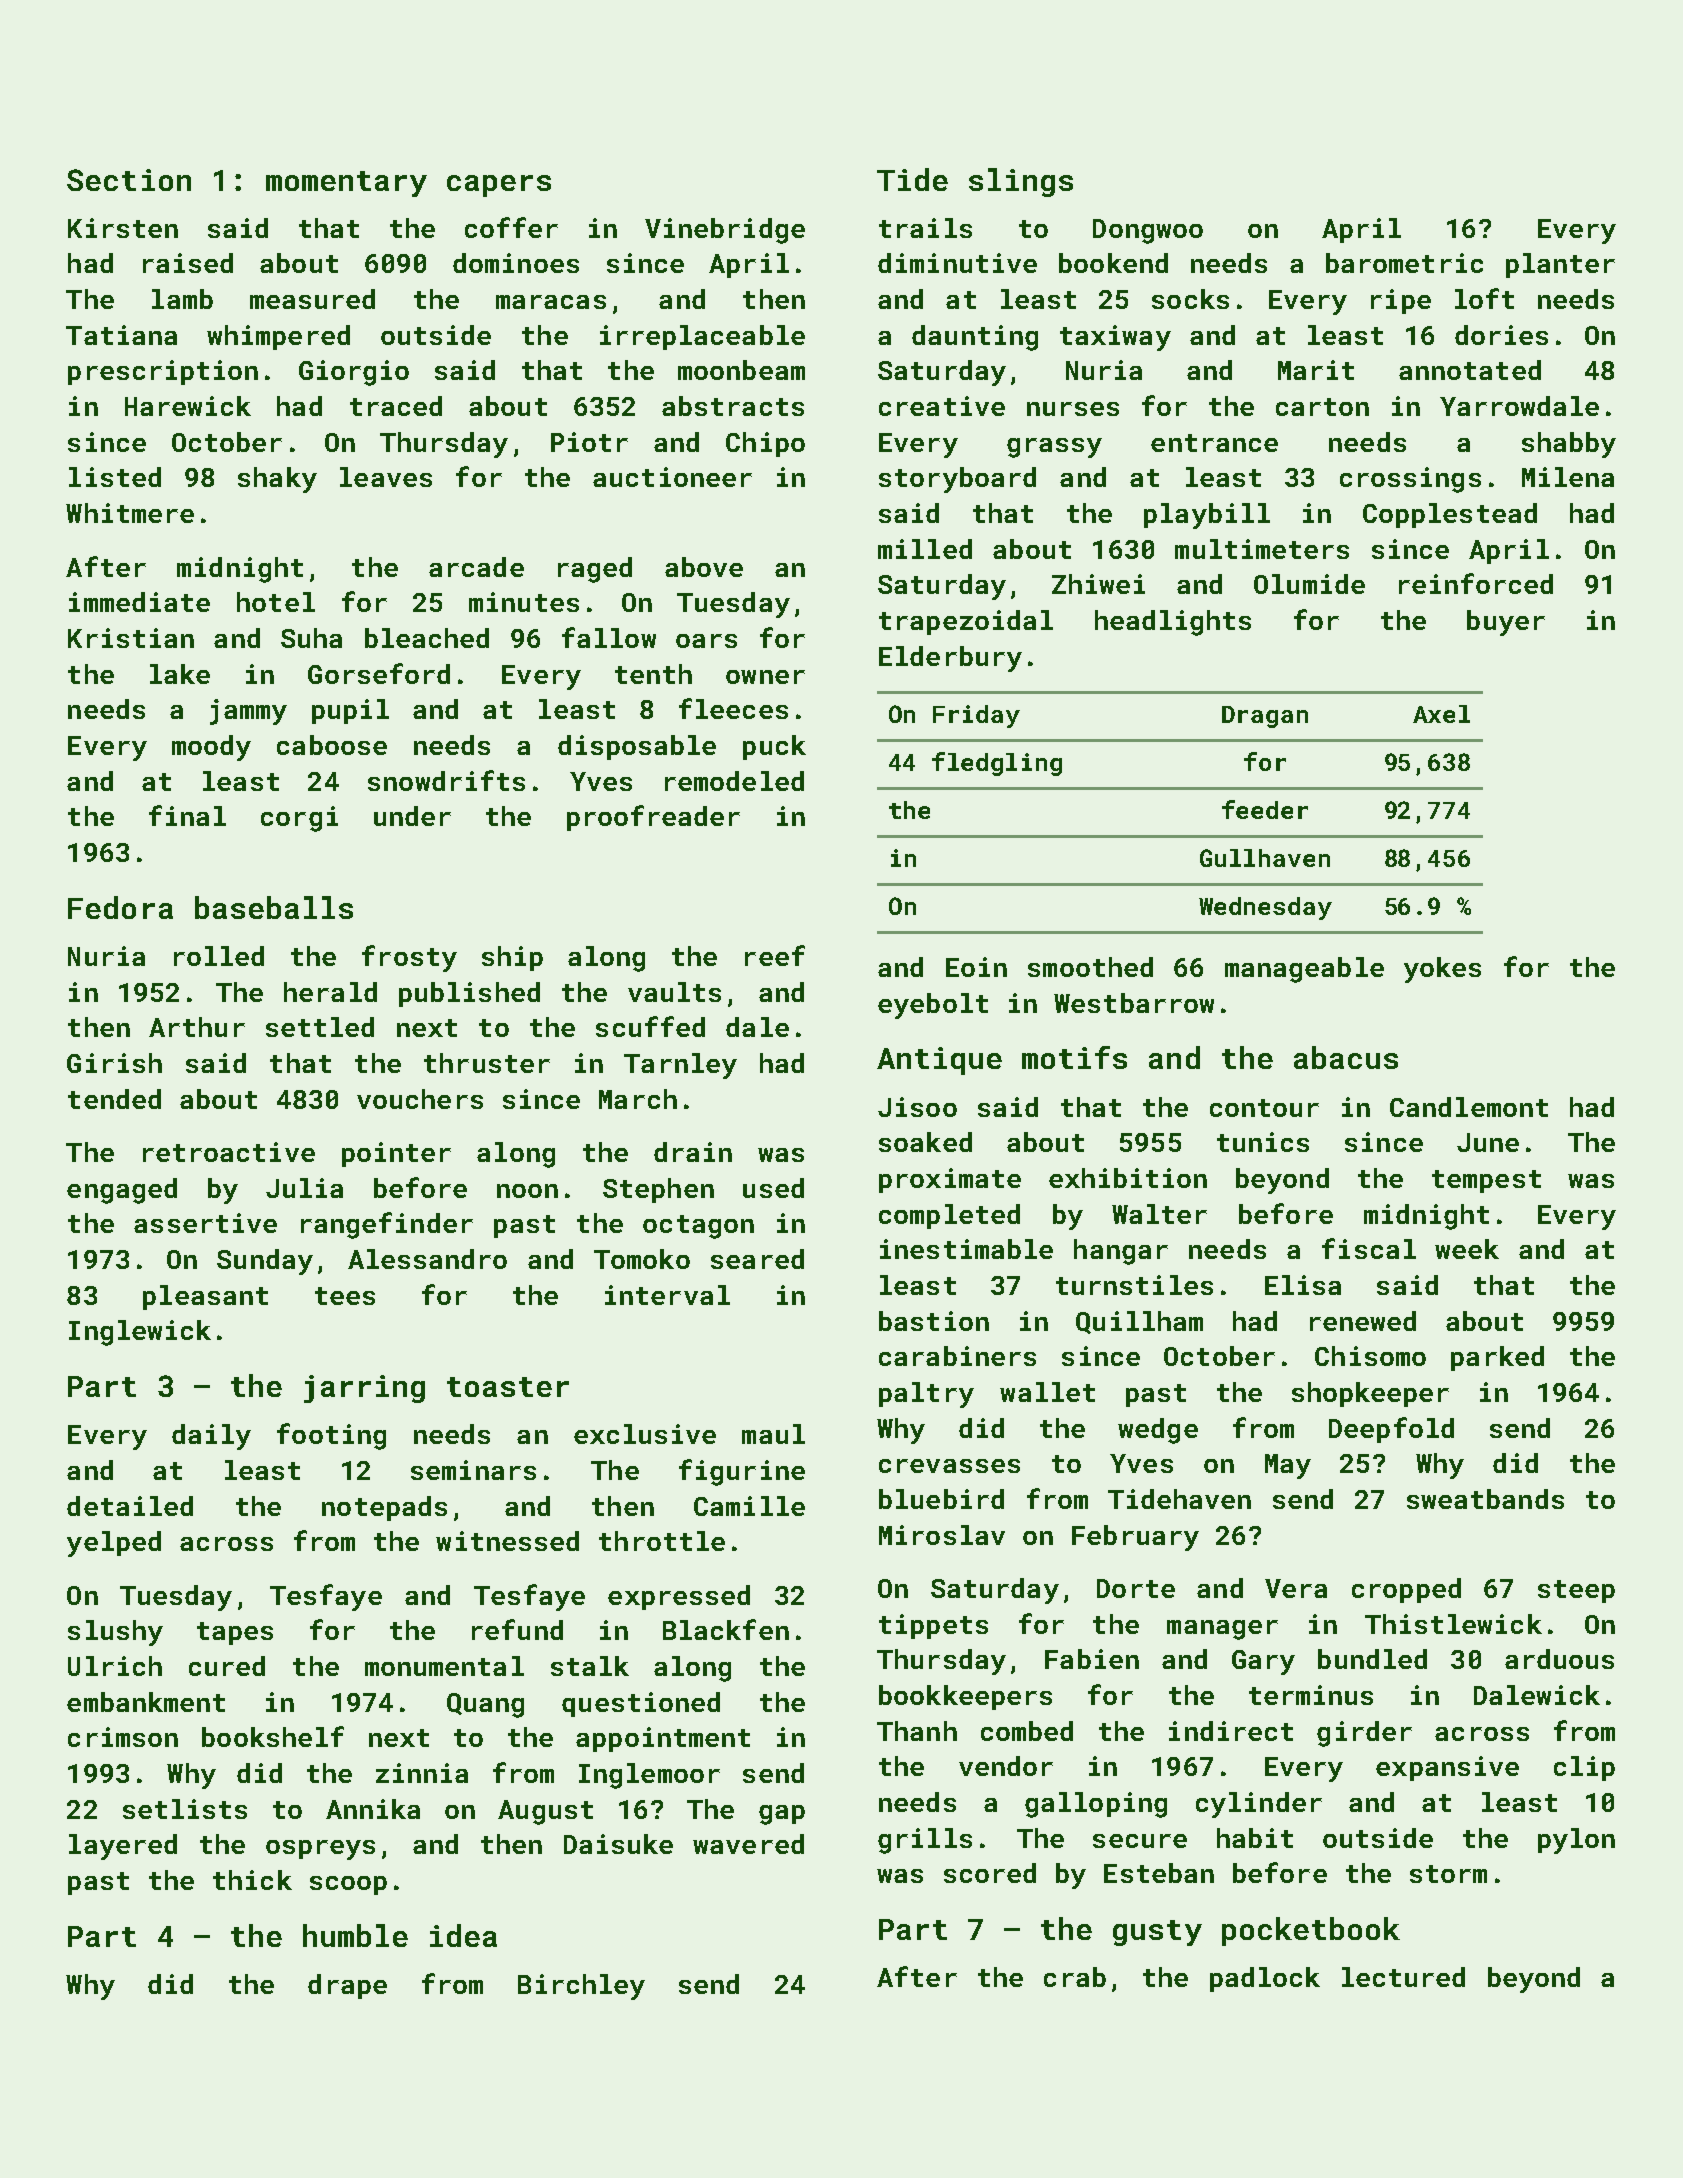  What do you see at coordinates (463, 1935) in the screenshot?
I see `idea` at bounding box center [463, 1935].
